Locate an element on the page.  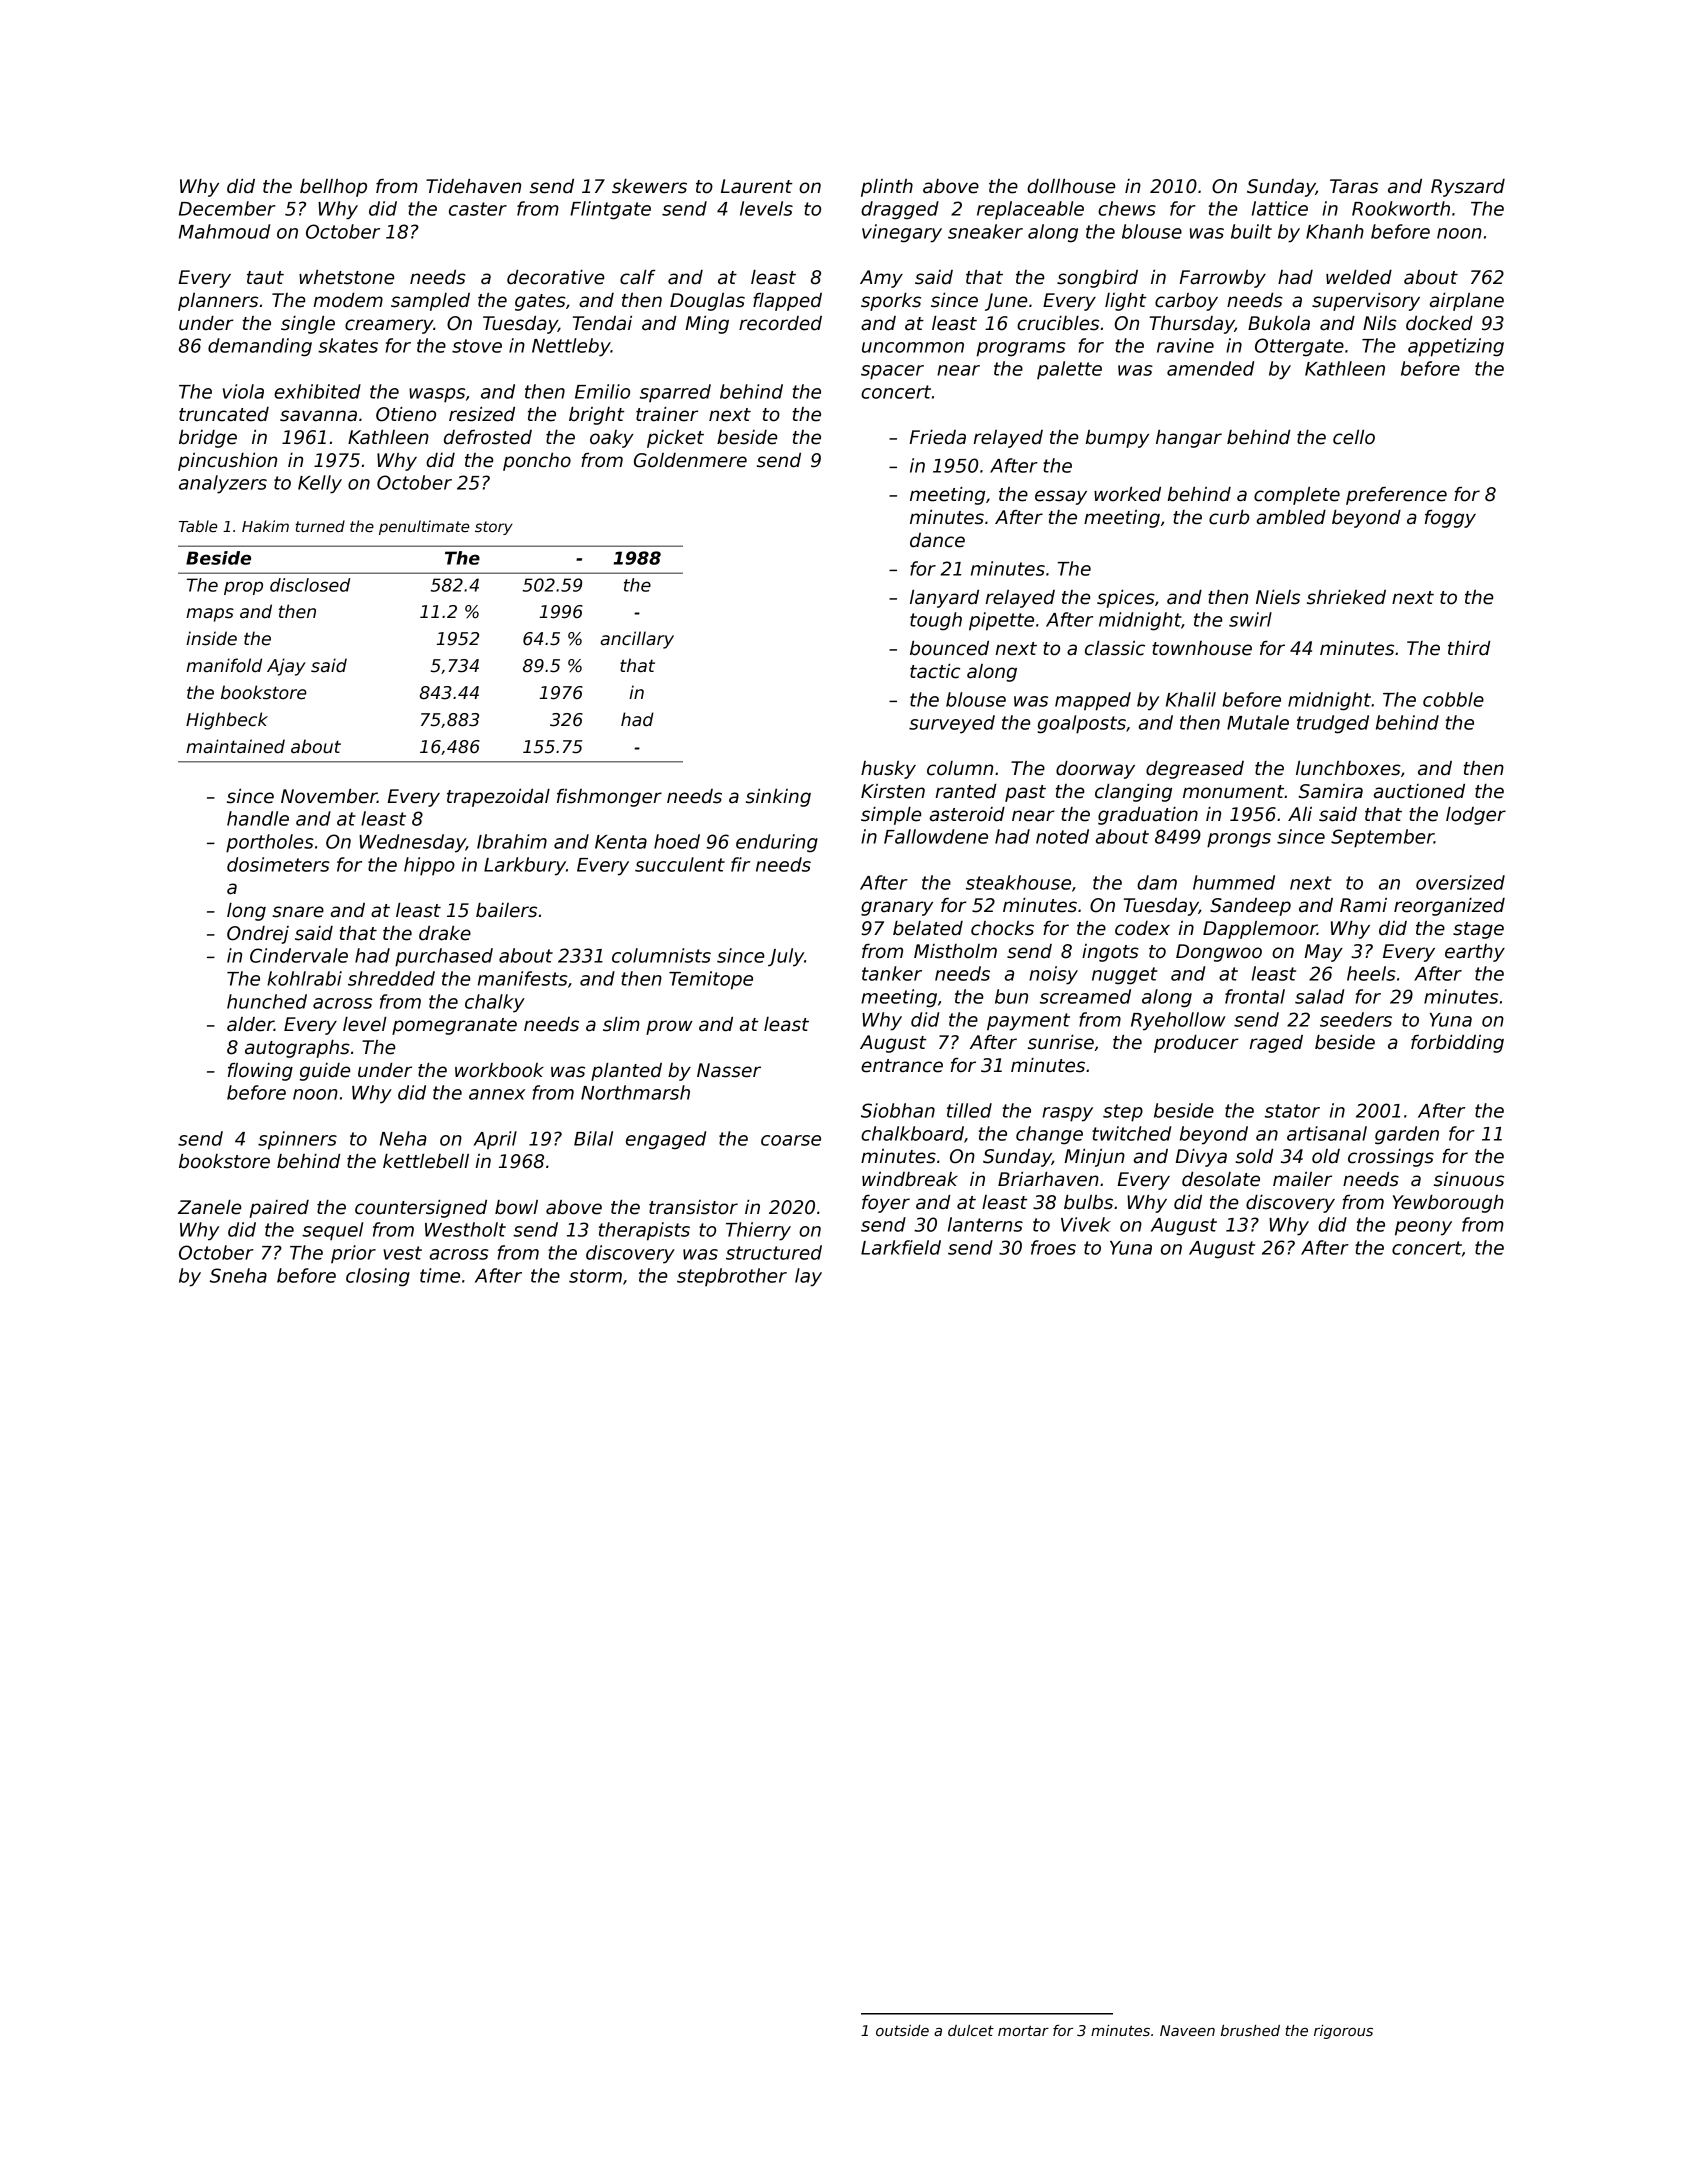
froes is located at coordinates (1053, 1247).
